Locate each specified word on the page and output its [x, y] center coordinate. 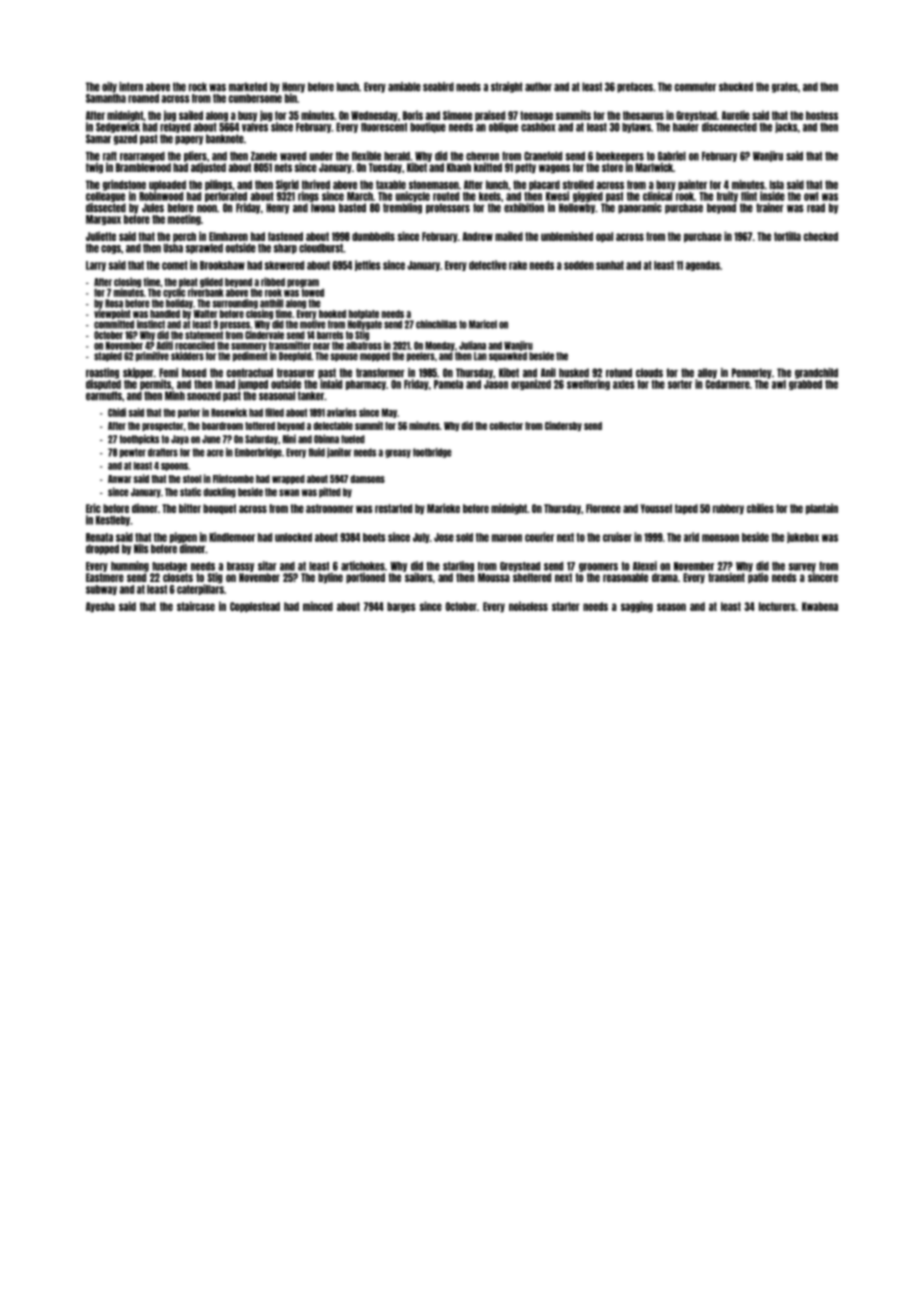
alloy [707, 373]
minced [318, 606]
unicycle [413, 196]
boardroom [222, 426]
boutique [428, 127]
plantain [822, 508]
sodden [579, 265]
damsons [368, 479]
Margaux [103, 220]
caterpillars [200, 589]
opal [604, 237]
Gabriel [672, 156]
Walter [205, 314]
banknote [225, 139]
